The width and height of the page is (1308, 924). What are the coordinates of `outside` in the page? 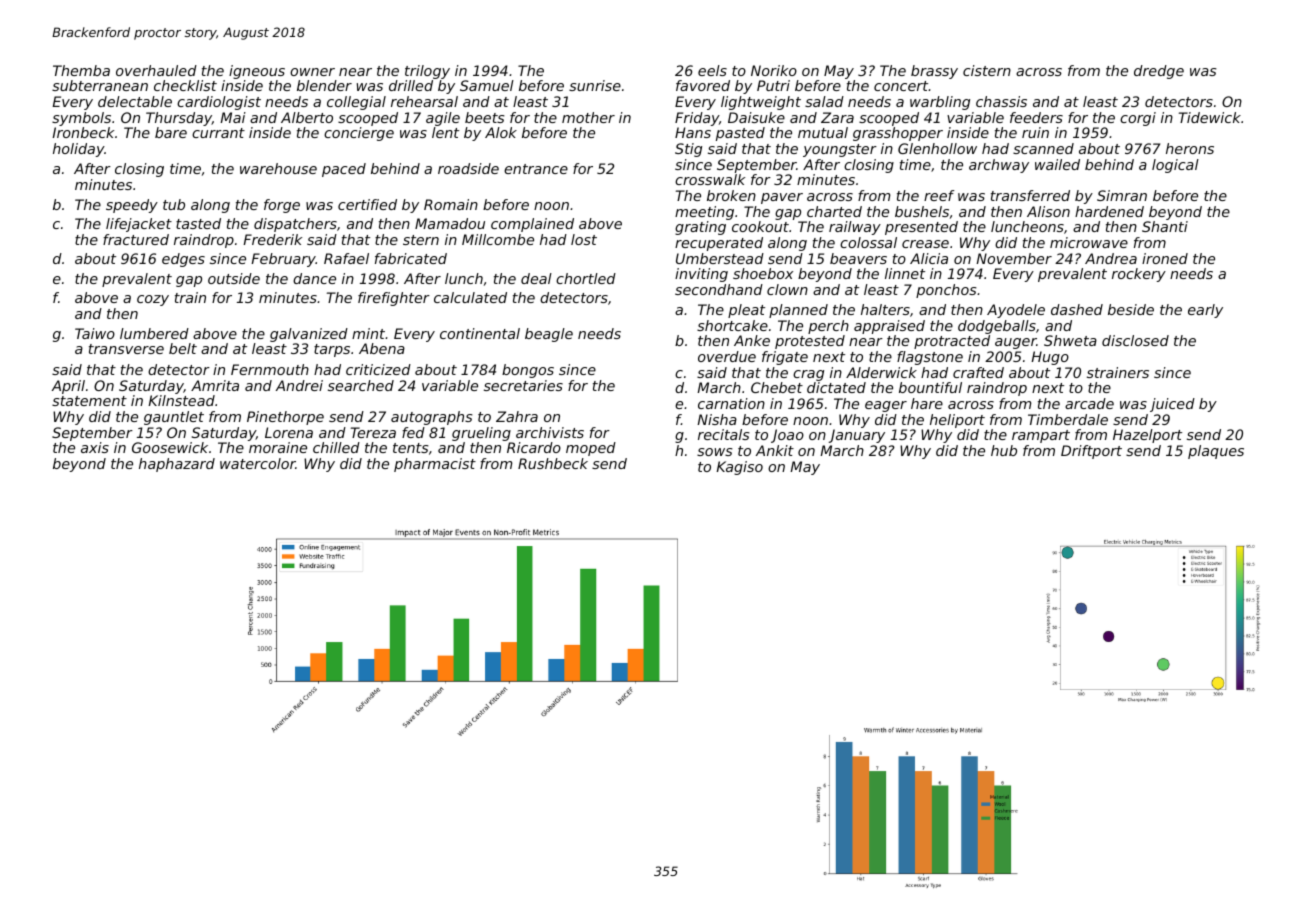 It's located at (234, 278).
